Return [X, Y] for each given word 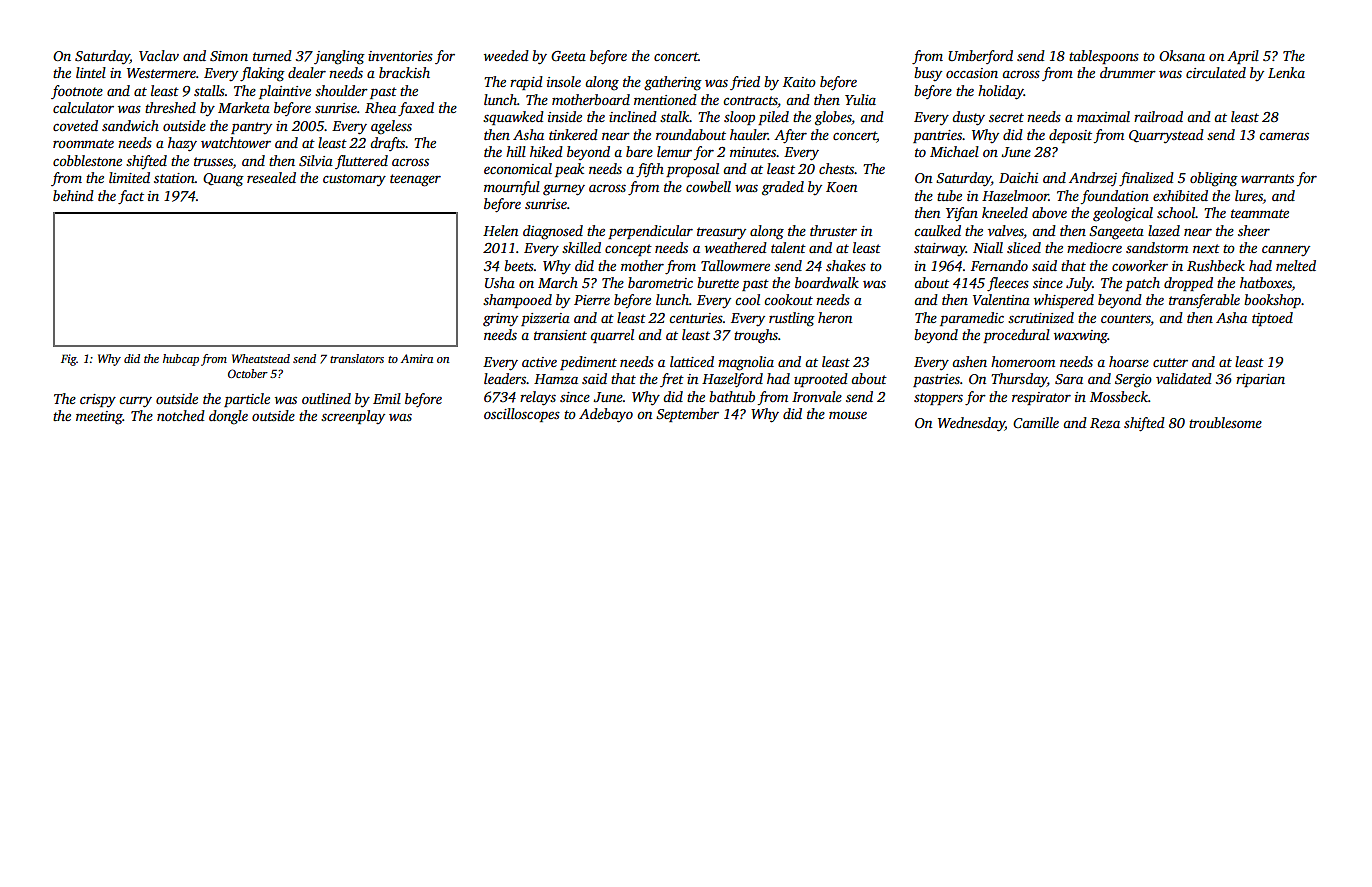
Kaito [799, 82]
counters [1126, 320]
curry [135, 402]
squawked [513, 118]
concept [628, 250]
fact [131, 197]
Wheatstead [261, 358]
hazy [182, 144]
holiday [1001, 92]
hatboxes [1266, 282]
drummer [1128, 72]
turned [272, 55]
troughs [756, 336]
